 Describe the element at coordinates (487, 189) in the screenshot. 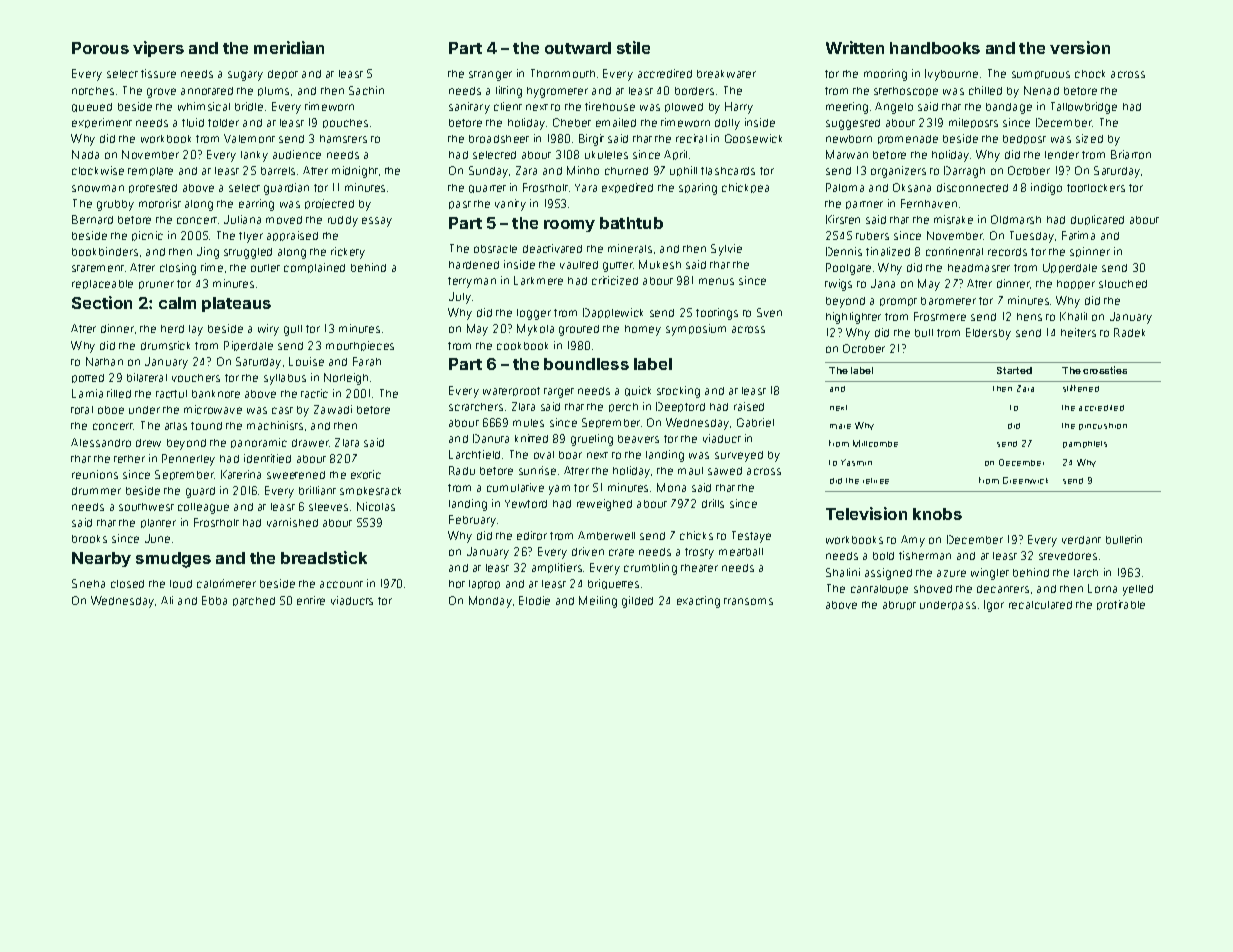

I see `quartet` at that location.
